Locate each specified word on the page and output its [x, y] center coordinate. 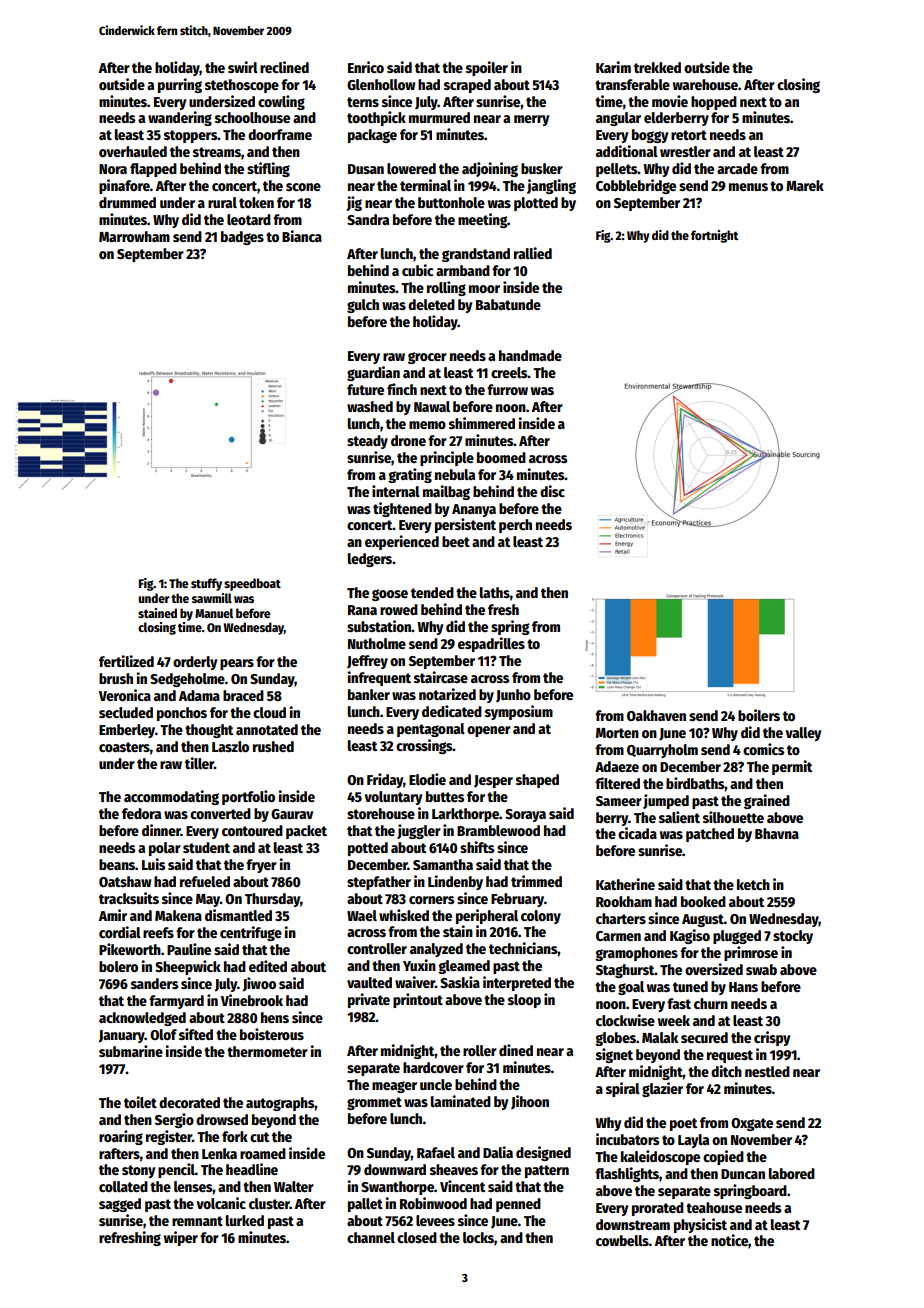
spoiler [487, 68]
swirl [243, 67]
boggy [650, 136]
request [730, 1056]
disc [552, 491]
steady [367, 442]
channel [371, 1237]
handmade [530, 355]
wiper [181, 1238]
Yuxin [419, 965]
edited [268, 966]
